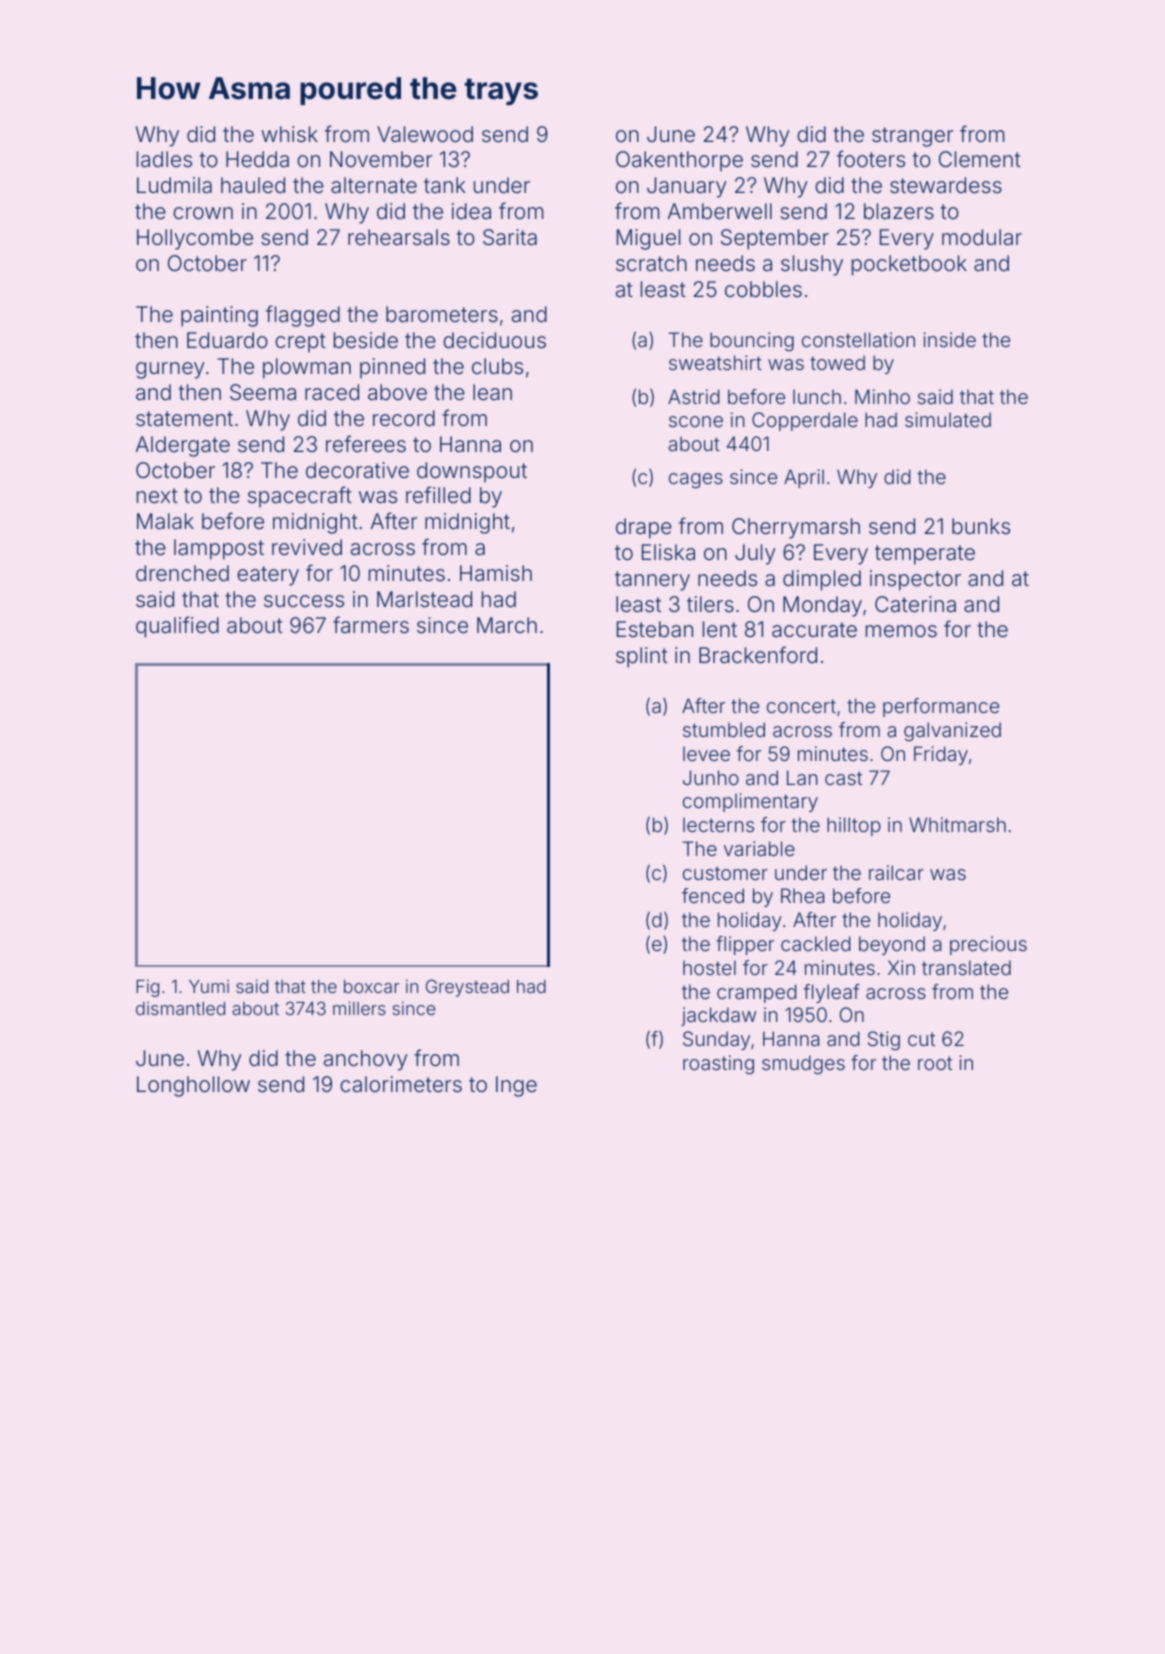 The image size is (1165, 1654). Describe the element at coordinates (165, 521) in the screenshot. I see `Malak` at that location.
